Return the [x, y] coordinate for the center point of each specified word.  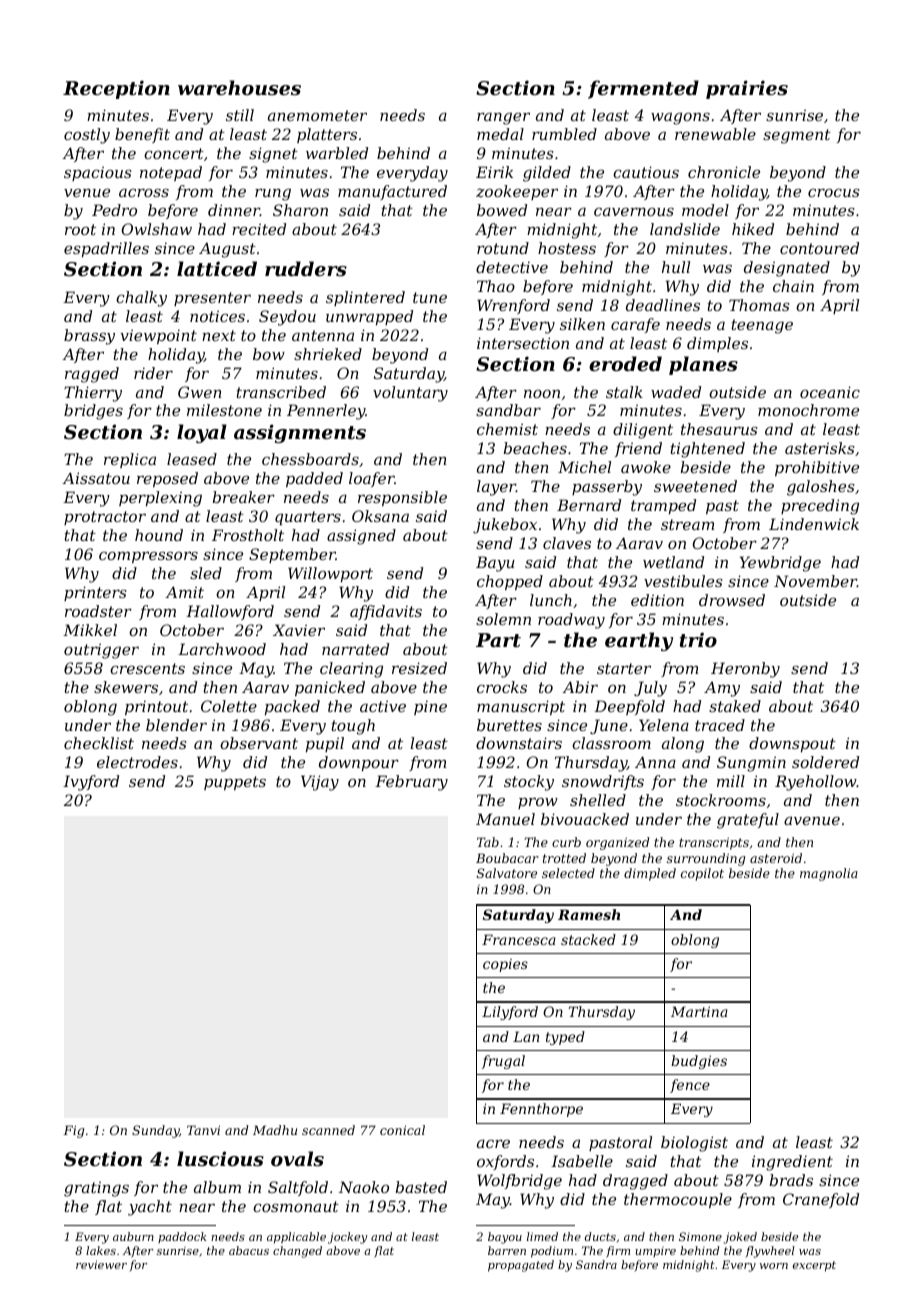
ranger [503, 118]
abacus [249, 1250]
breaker [244, 497]
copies [505, 965]
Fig [73, 1131]
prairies [747, 89]
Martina [699, 1011]
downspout [792, 744]
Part [498, 640]
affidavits [386, 612]
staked [735, 706]
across [144, 192]
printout [156, 708]
